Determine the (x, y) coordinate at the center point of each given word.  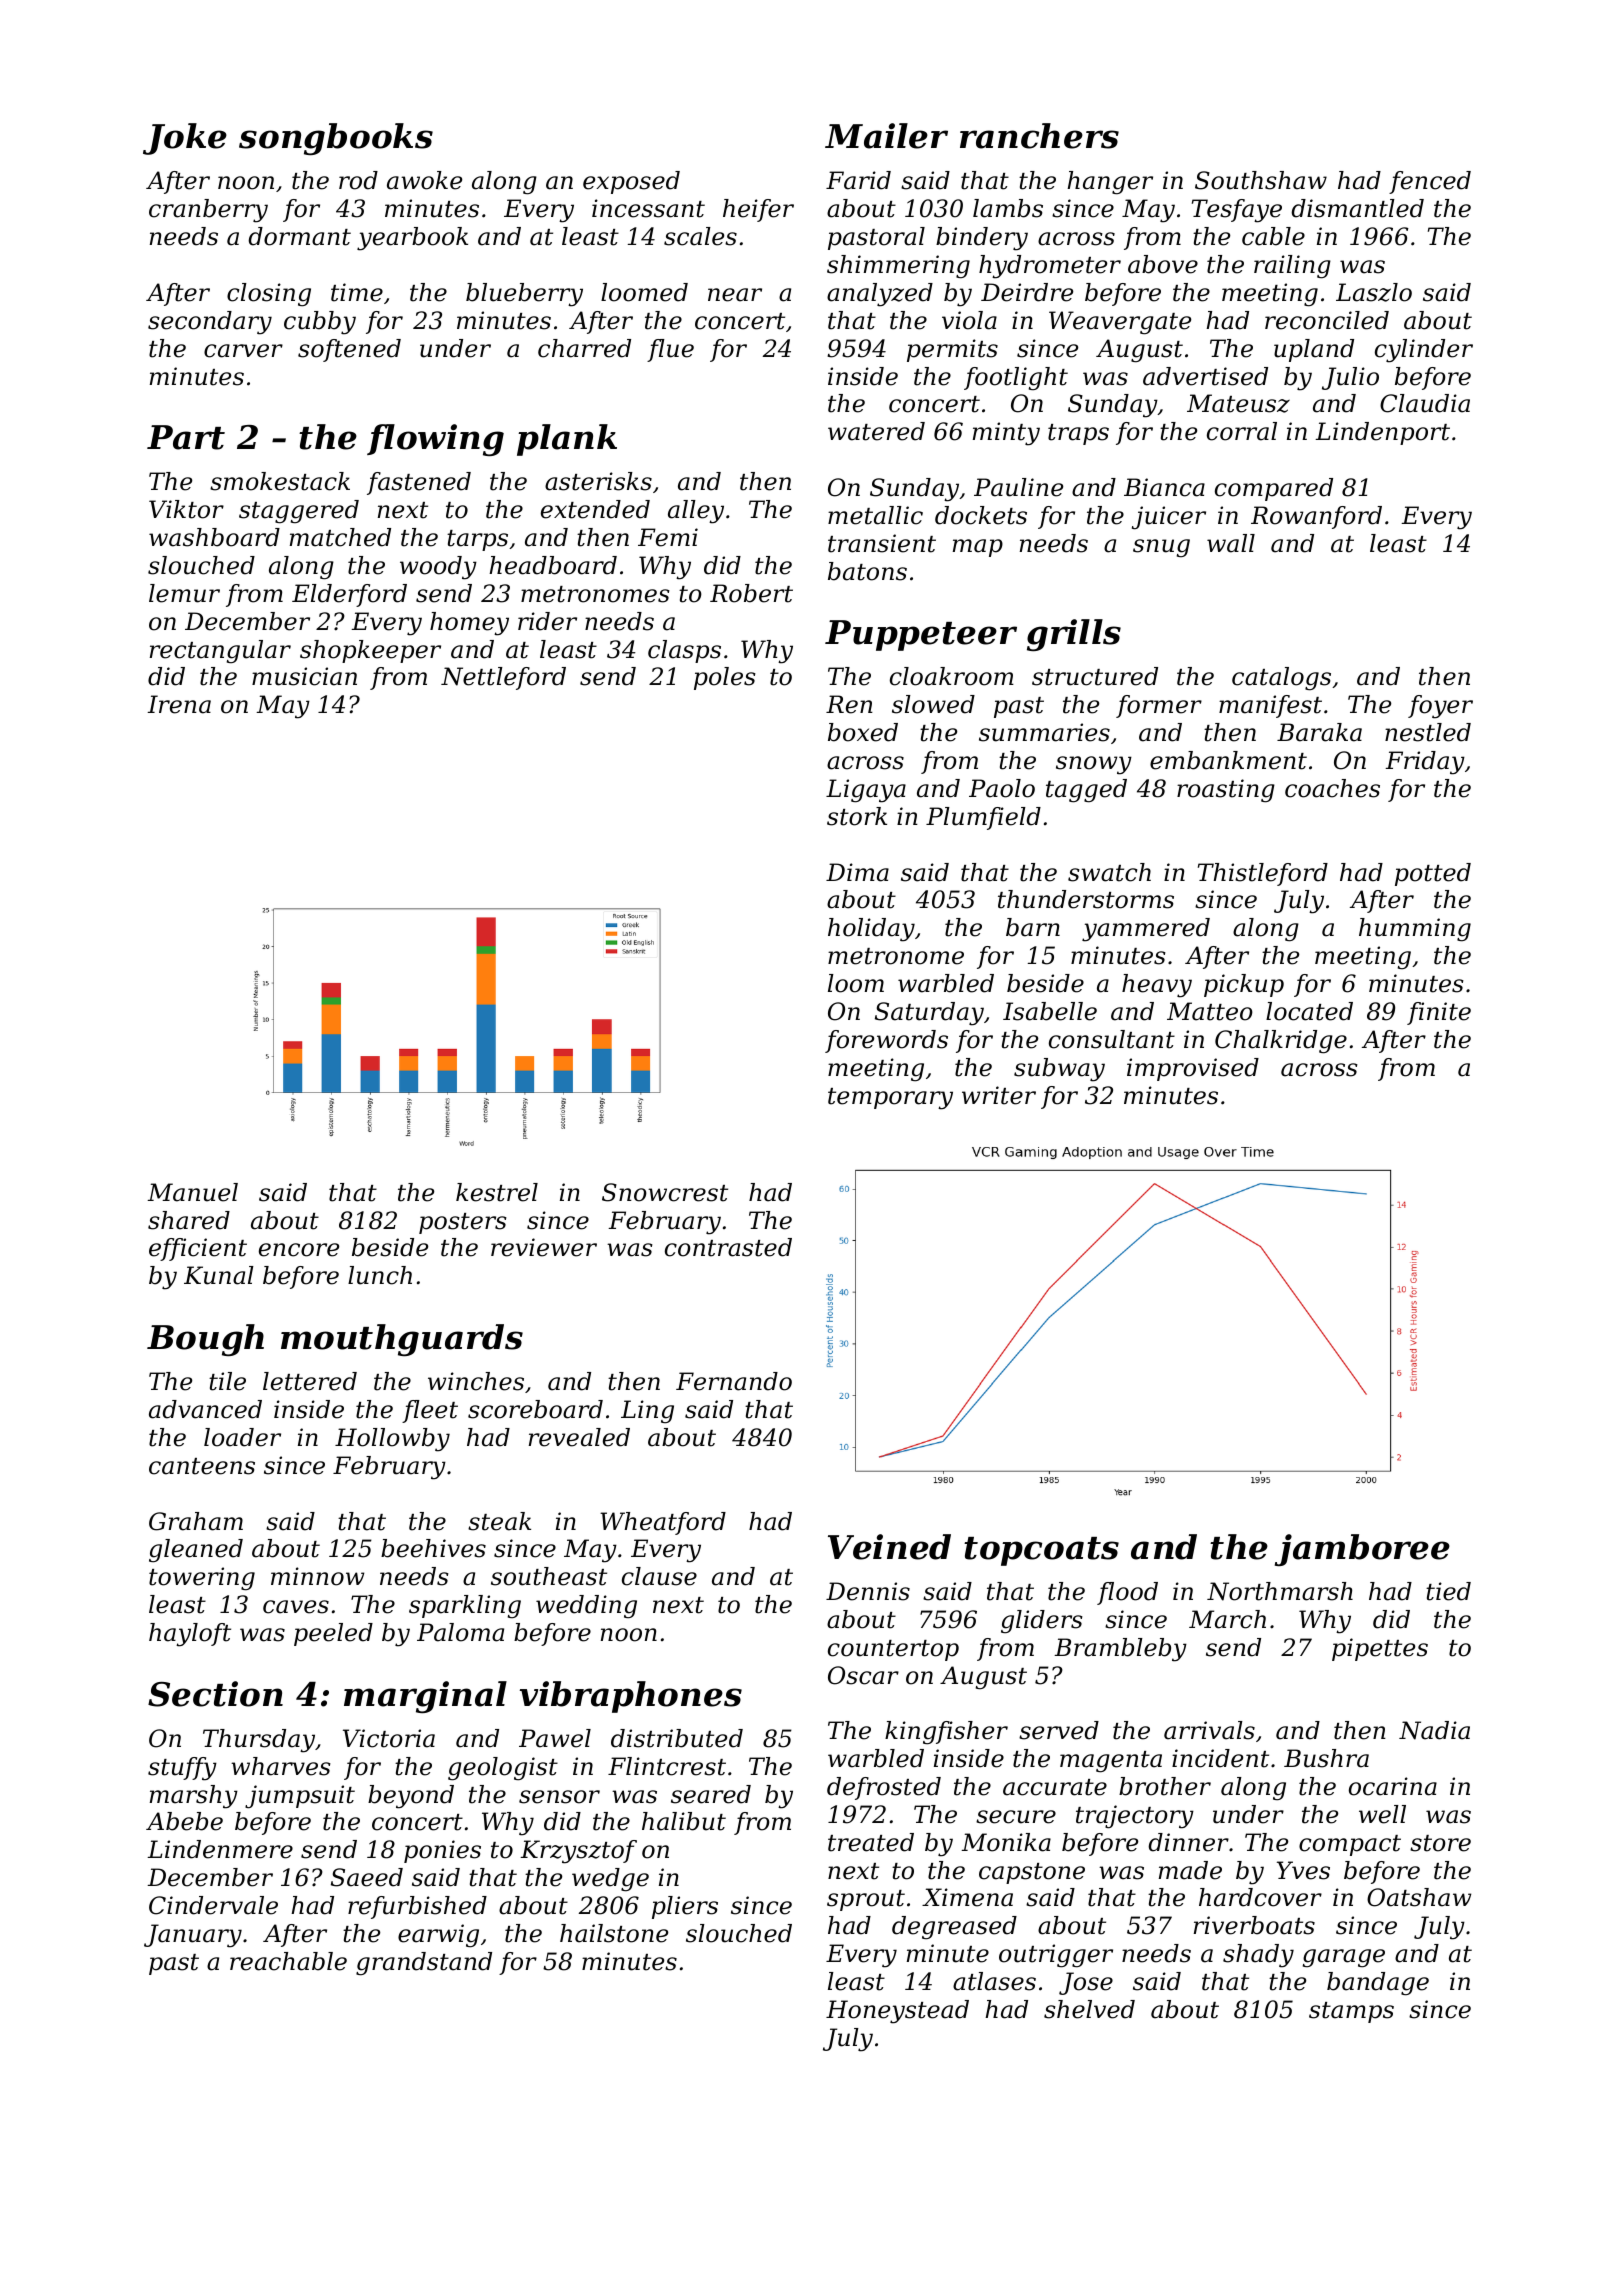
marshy (194, 1797)
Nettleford (503, 678)
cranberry (208, 211)
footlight (1016, 378)
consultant (1112, 1039)
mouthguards (402, 1340)
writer (999, 1095)
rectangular (220, 651)
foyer (1440, 707)
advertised (1205, 376)
